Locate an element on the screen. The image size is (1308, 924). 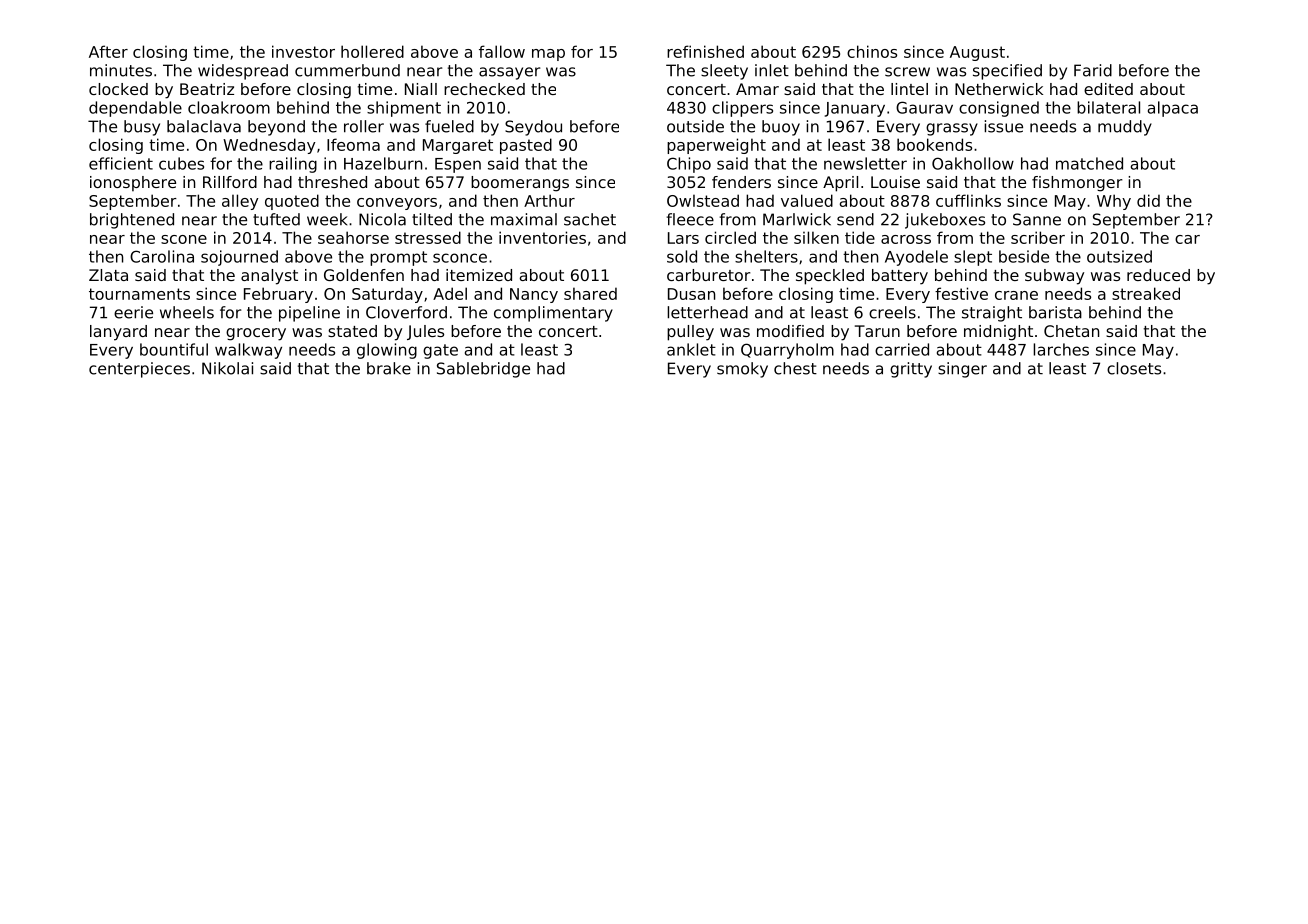
shared is located at coordinates (590, 293).
